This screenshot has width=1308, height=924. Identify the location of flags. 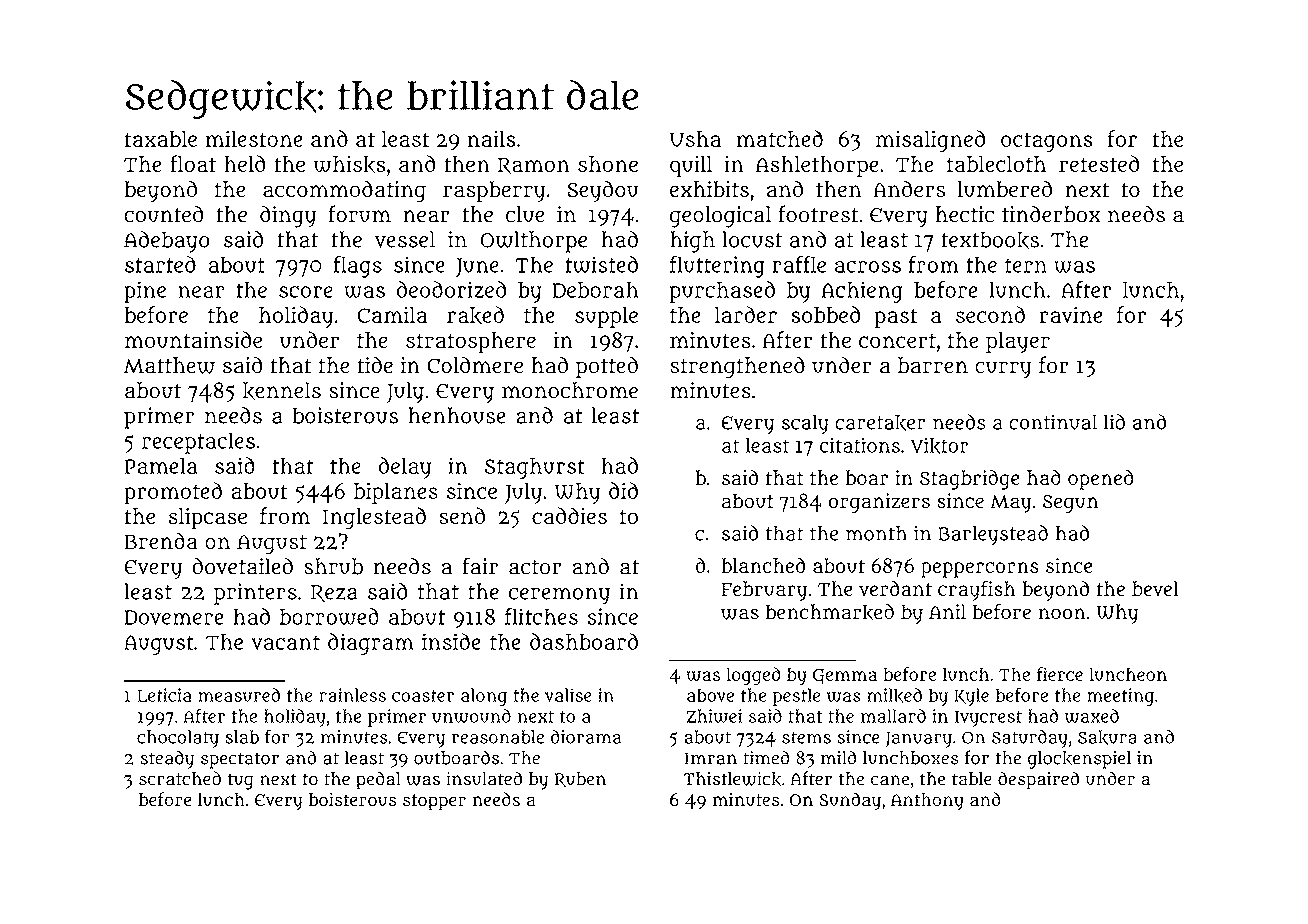
(357, 267).
